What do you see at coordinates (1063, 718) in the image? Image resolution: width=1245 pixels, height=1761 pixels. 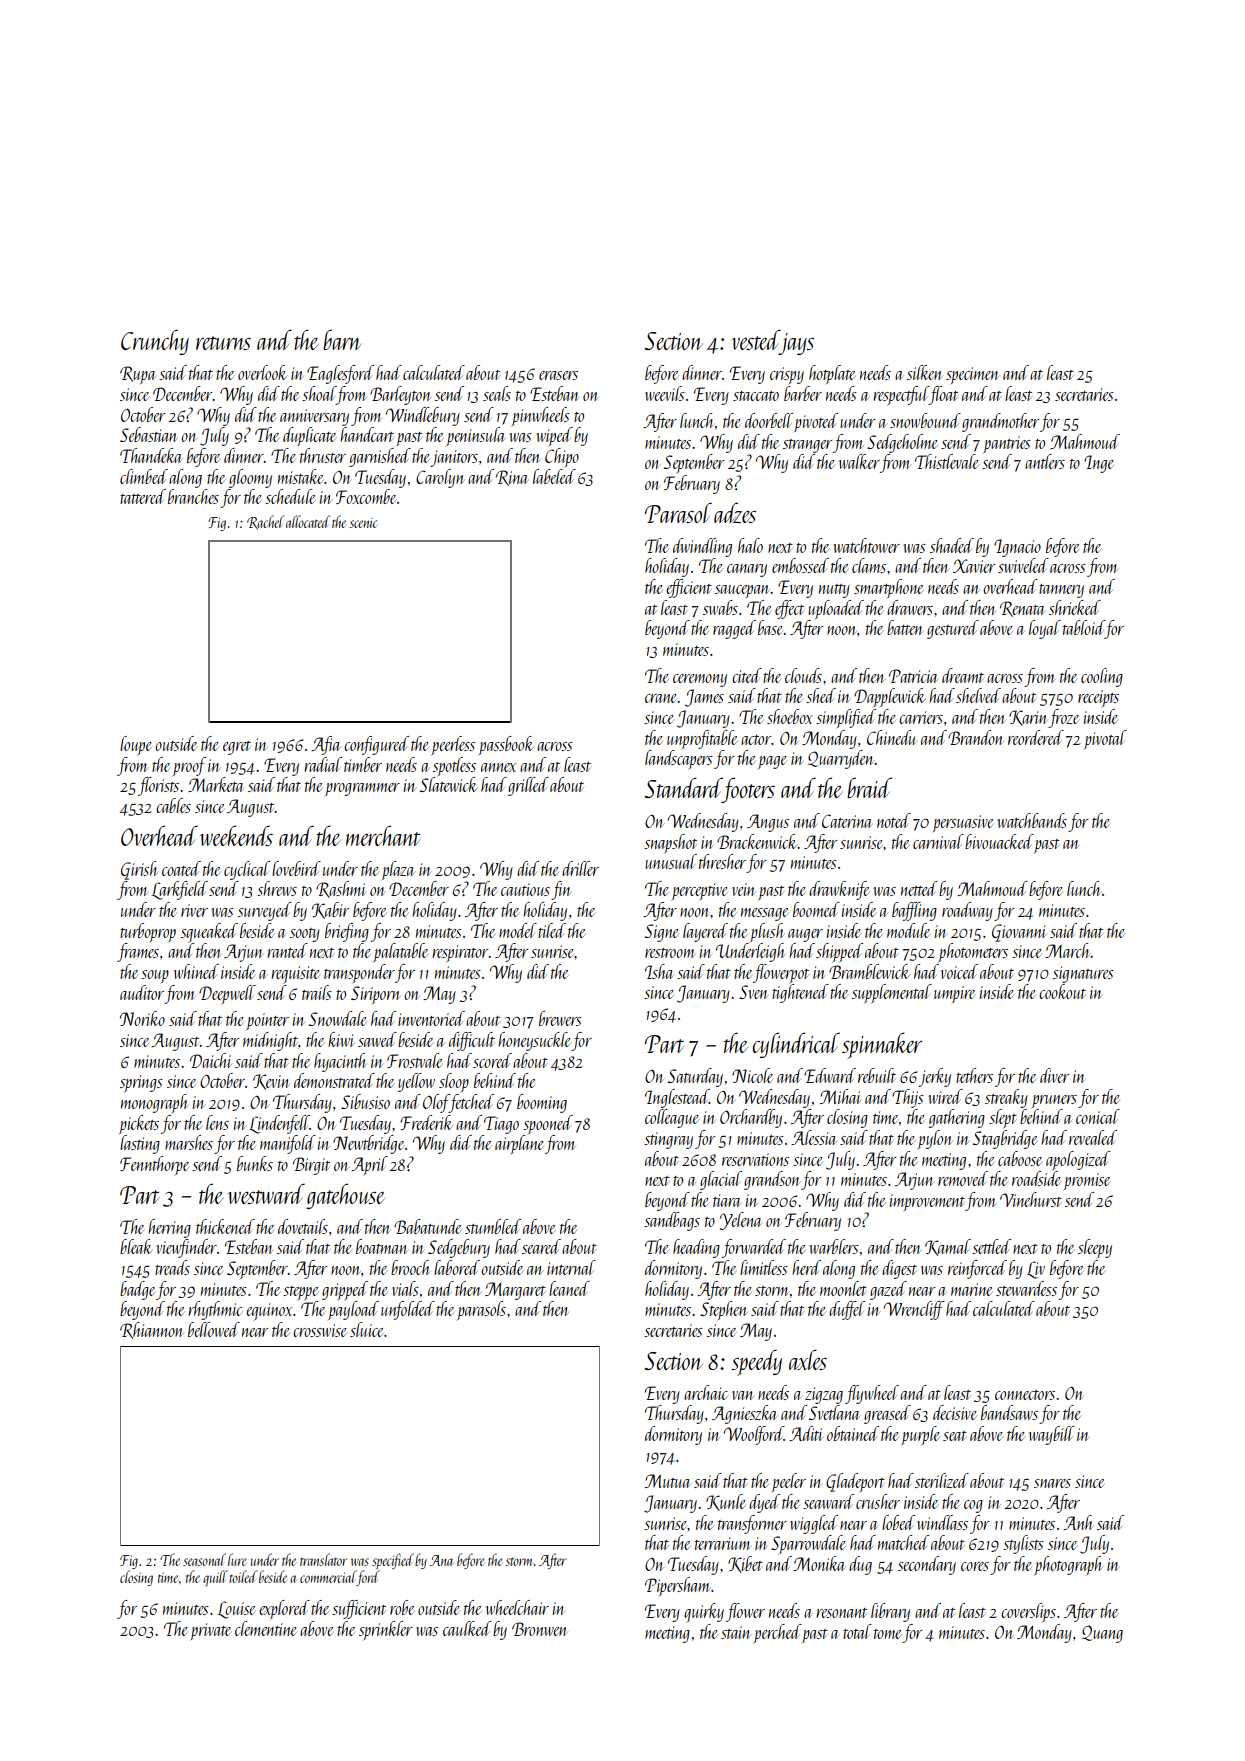 I see `froze` at bounding box center [1063, 718].
